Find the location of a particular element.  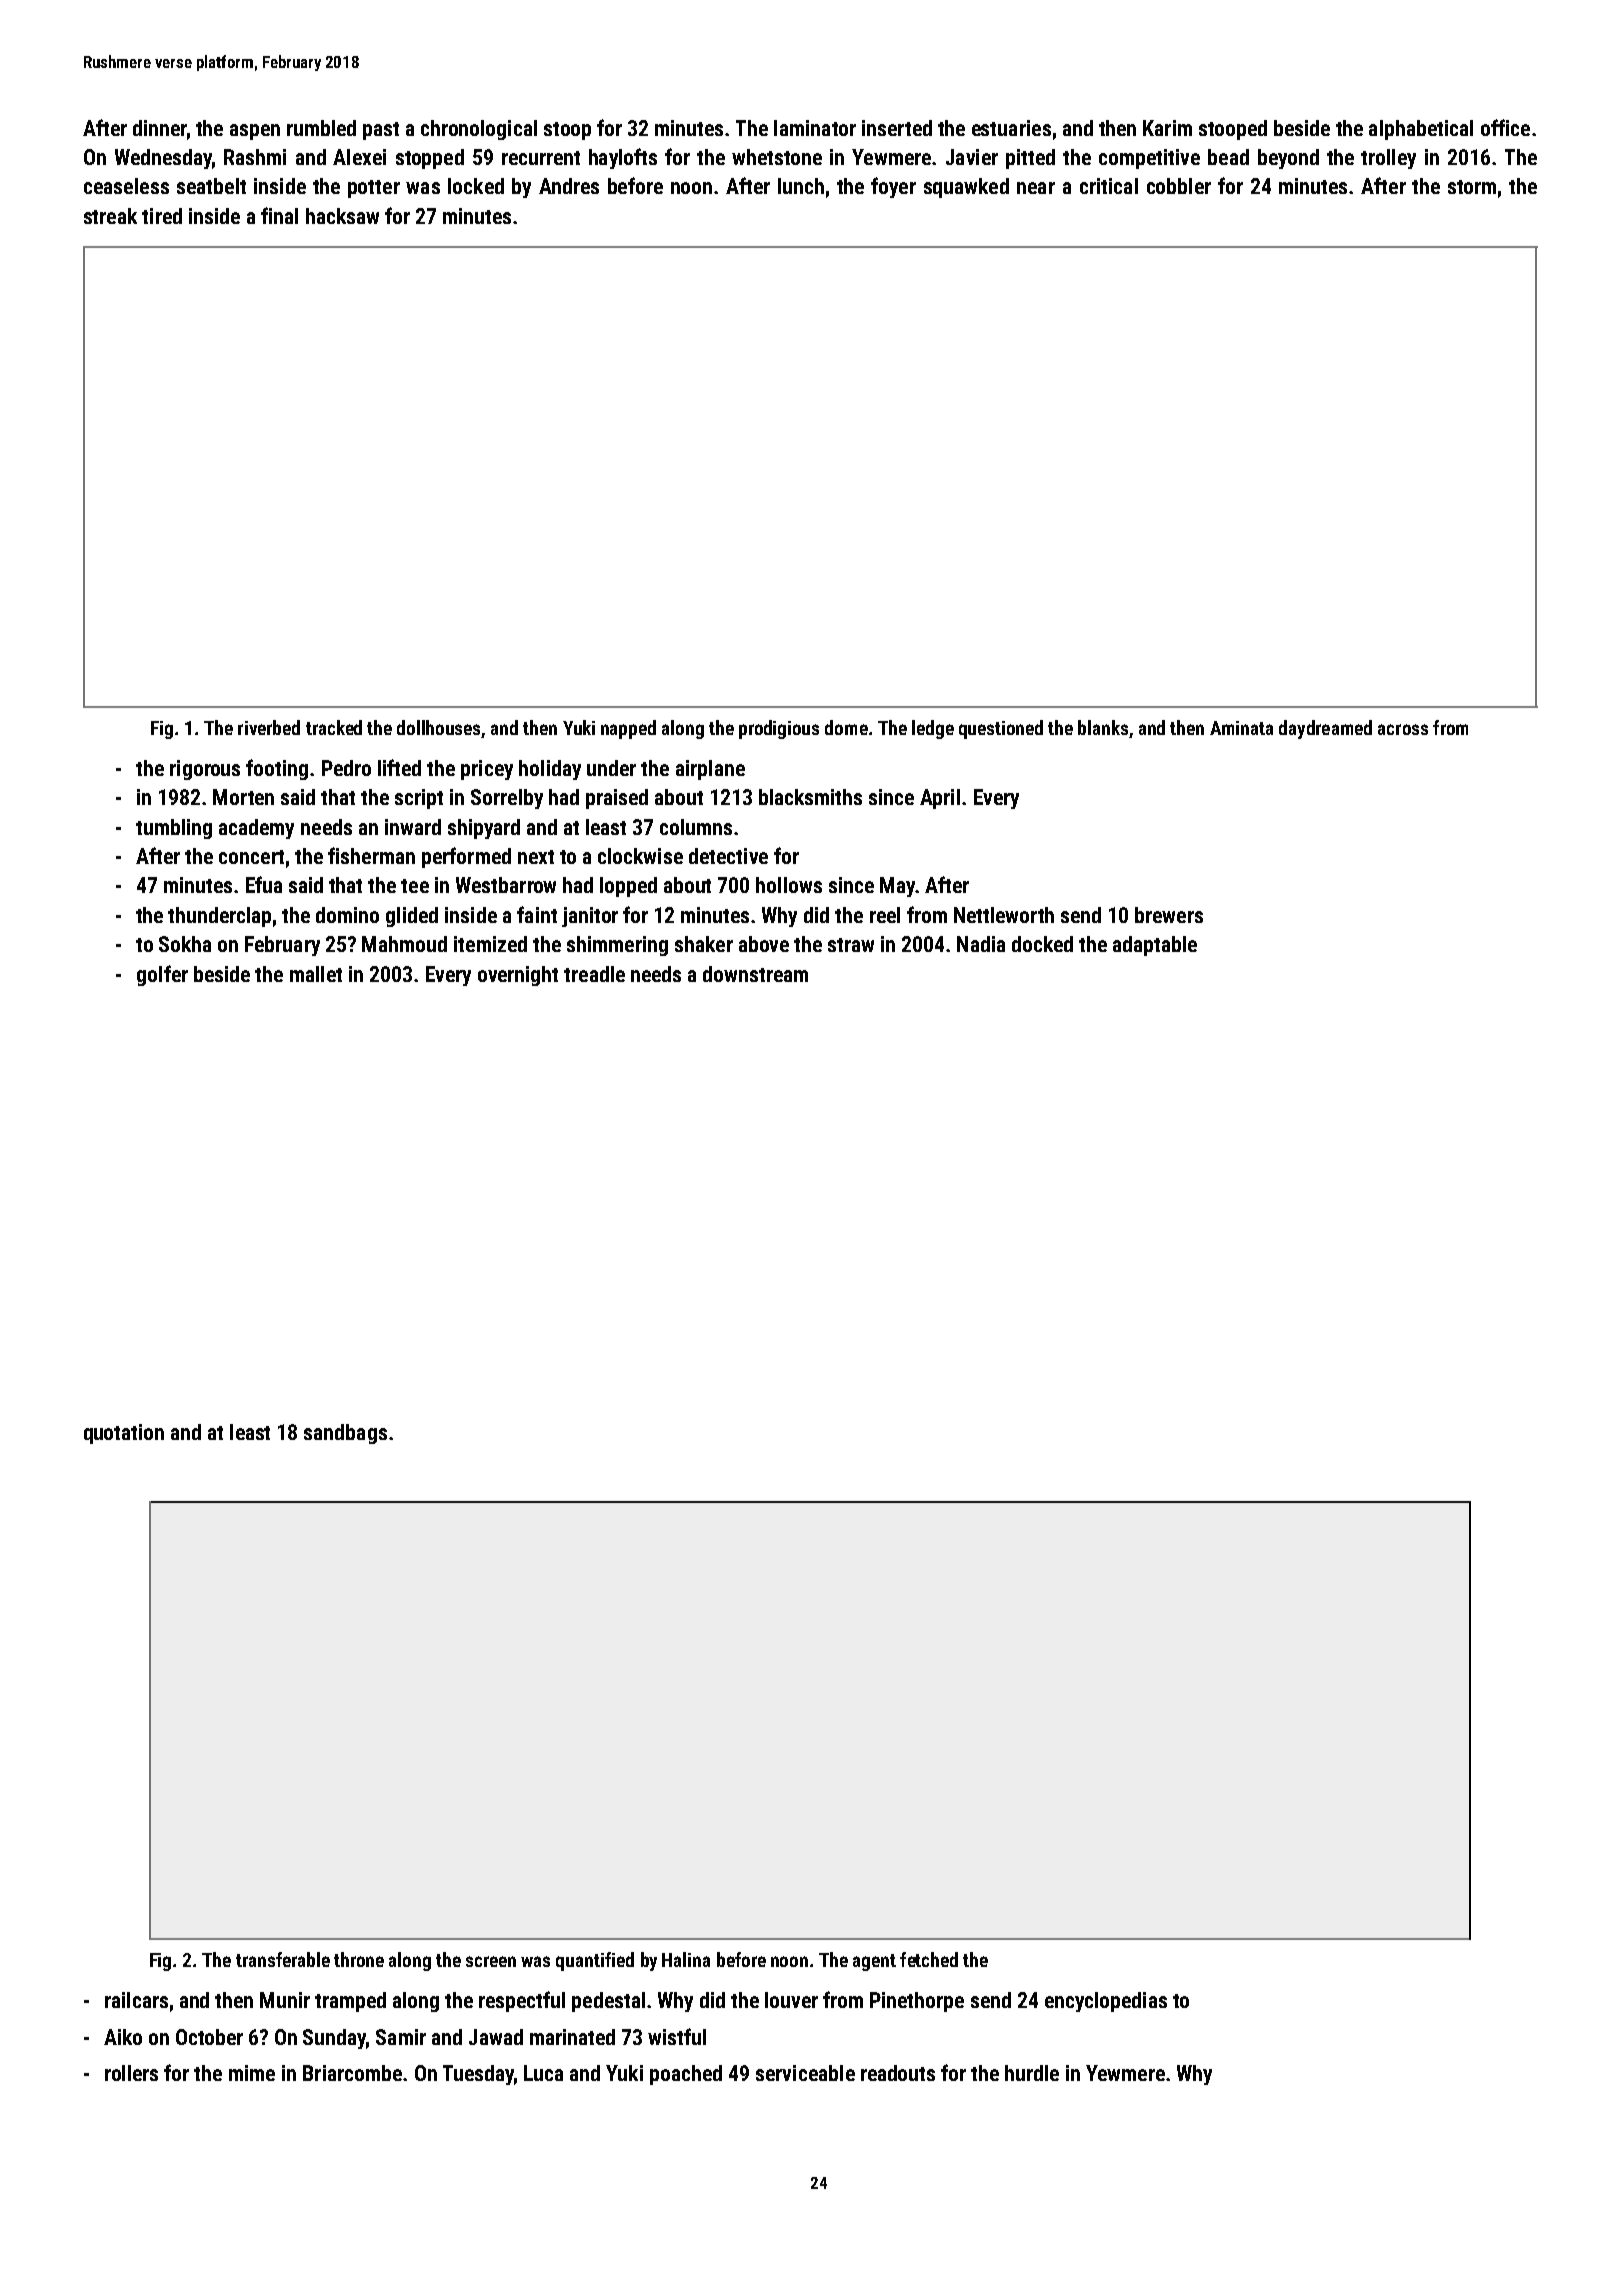

ceaseless is located at coordinates (126, 186).
